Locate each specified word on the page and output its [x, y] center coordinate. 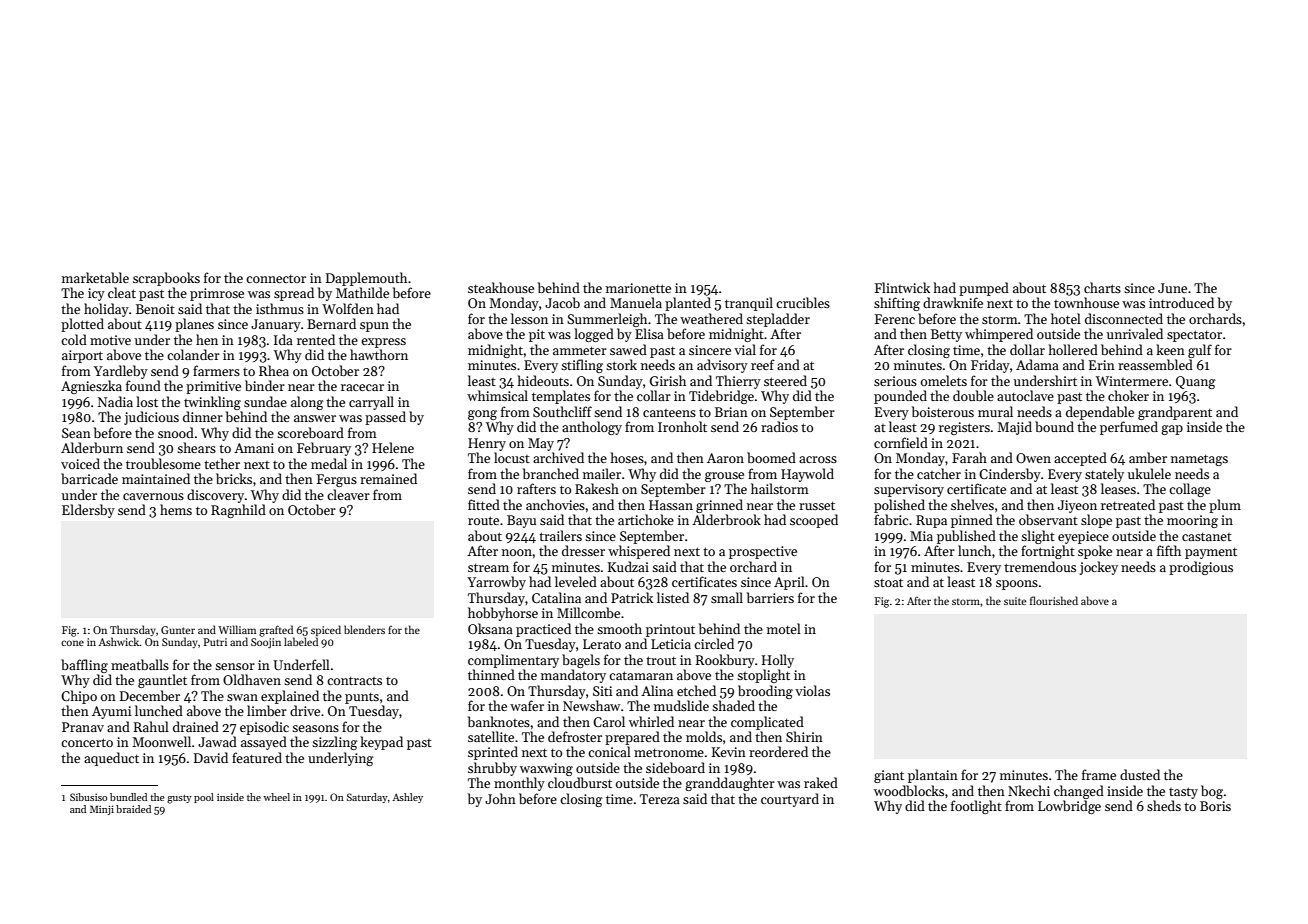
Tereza [660, 799]
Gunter [178, 630]
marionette [638, 288]
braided [133, 809]
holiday [106, 310]
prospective [763, 552]
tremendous [1040, 566]
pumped [984, 289]
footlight [976, 807]
